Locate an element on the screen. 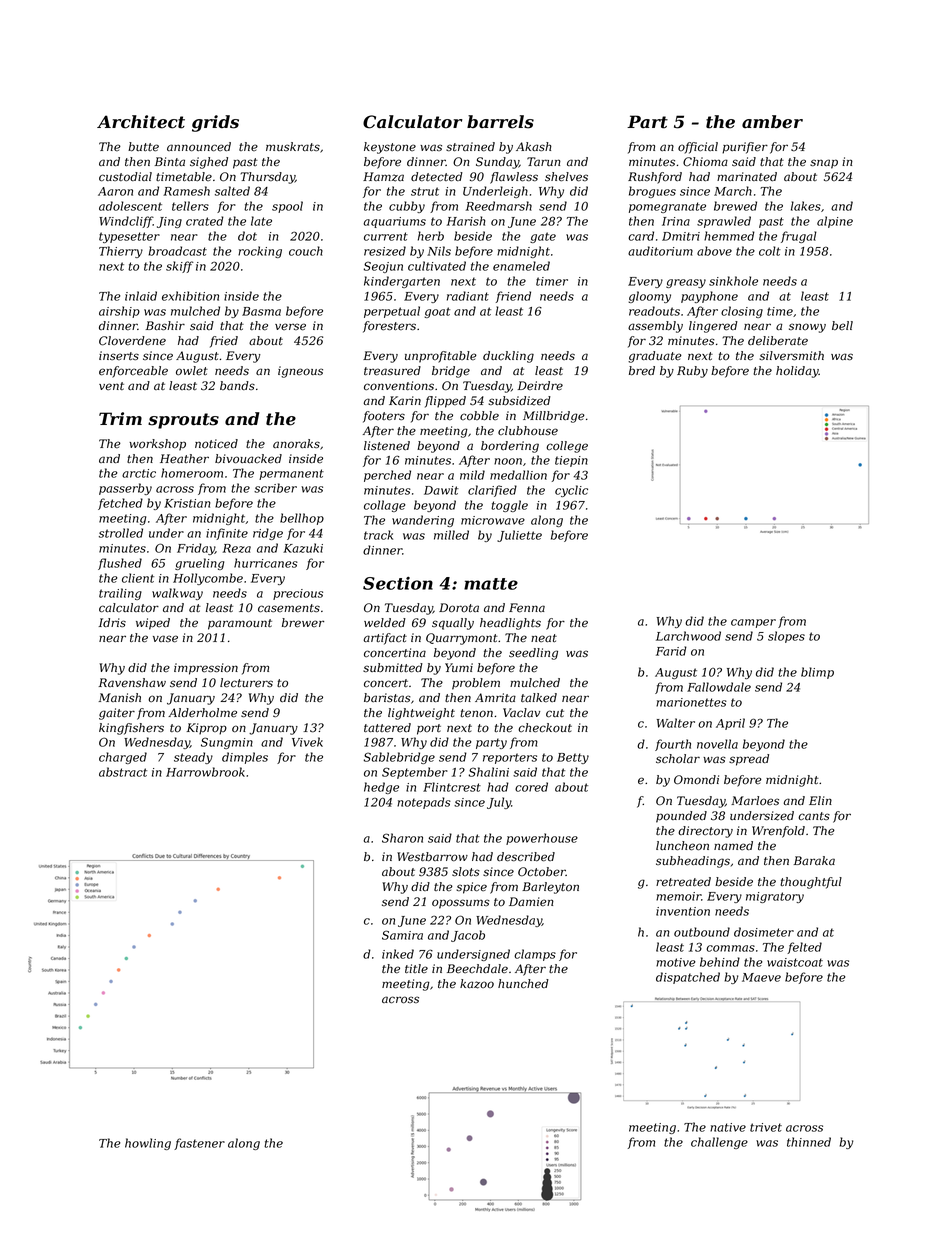  fastener is located at coordinates (199, 1144).
